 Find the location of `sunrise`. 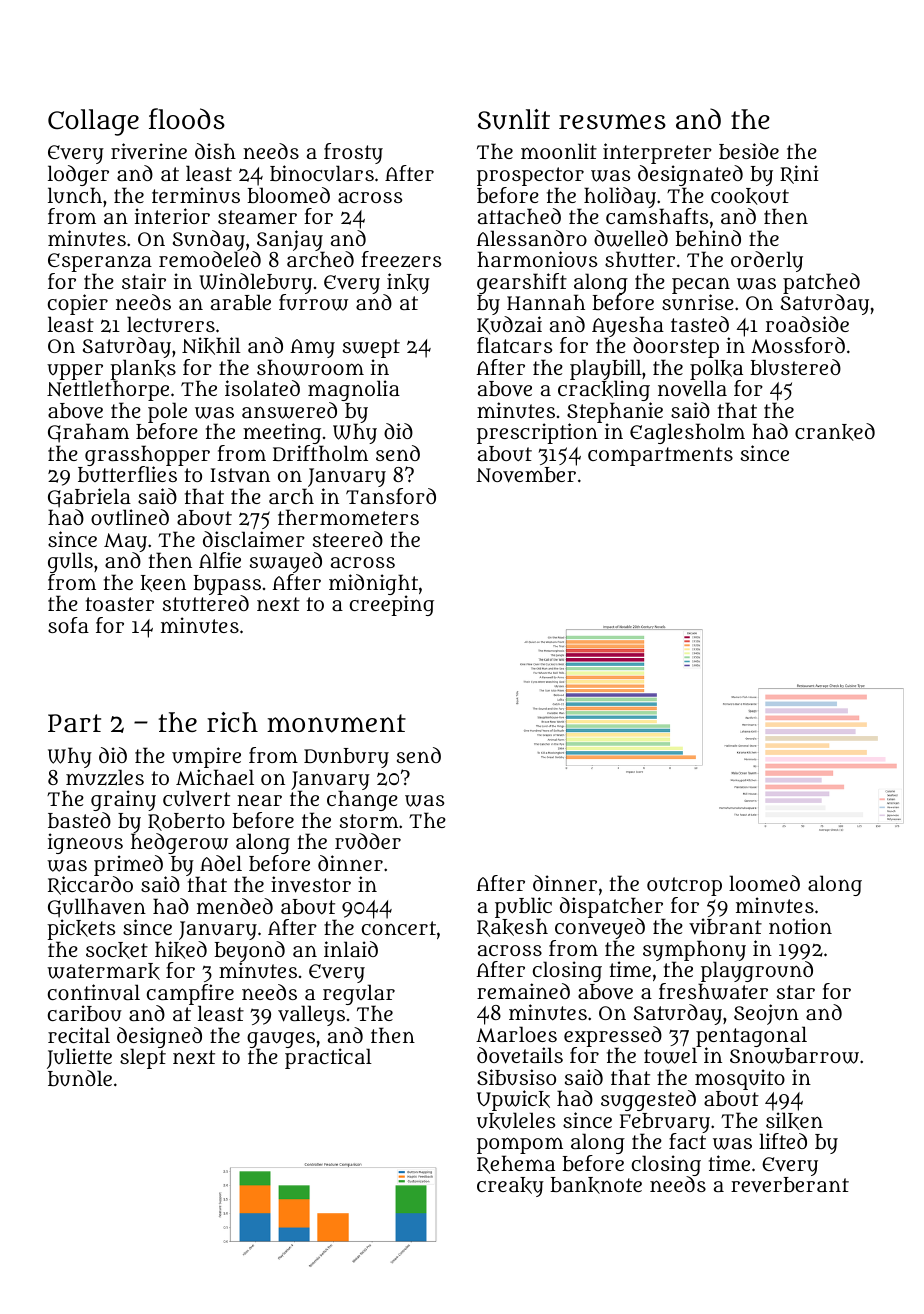

sunrise is located at coordinates (698, 302).
